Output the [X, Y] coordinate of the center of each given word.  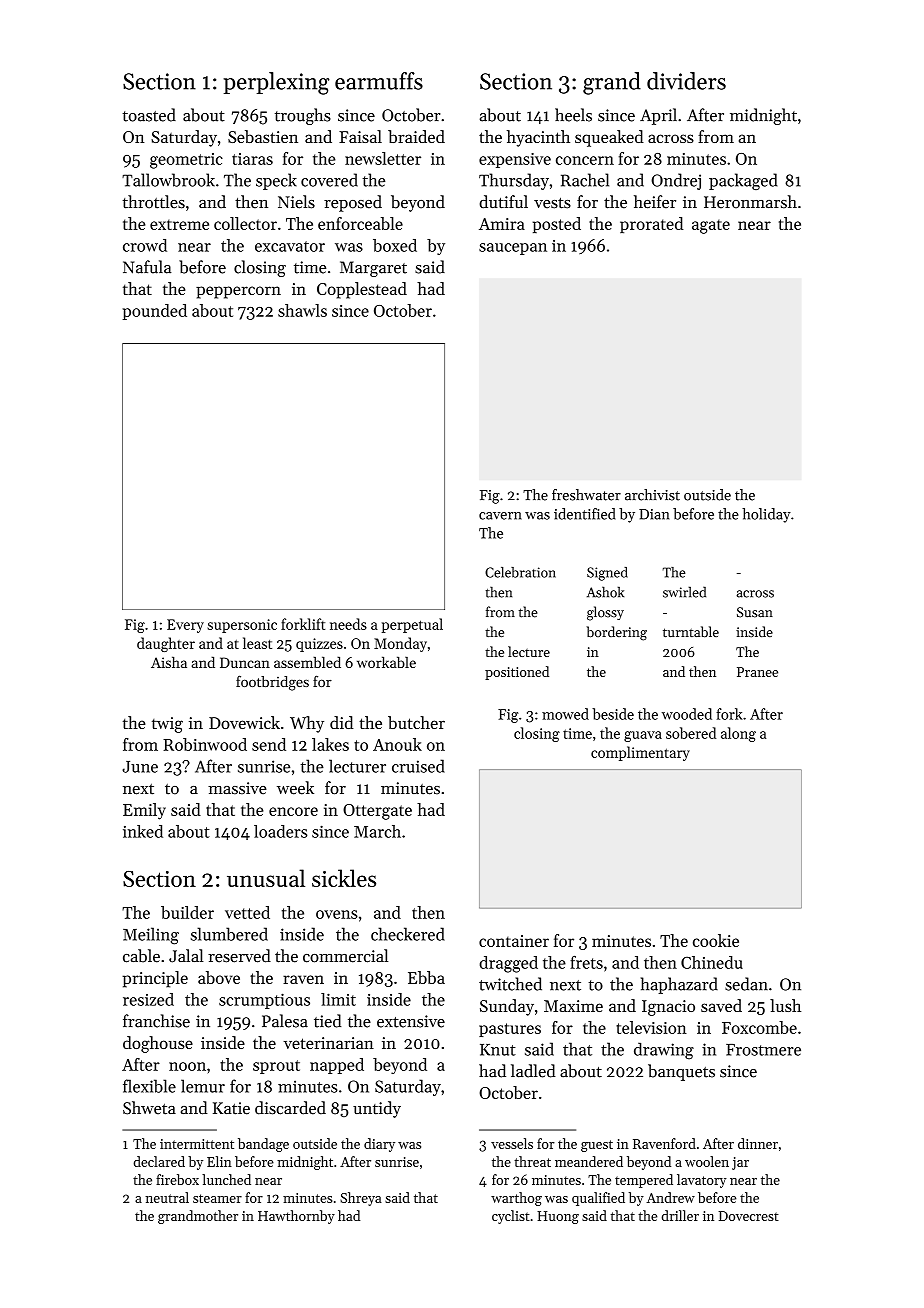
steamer [217, 1198]
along [738, 734]
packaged [743, 181]
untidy [377, 1109]
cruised [418, 766]
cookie [716, 940]
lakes [330, 744]
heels [573, 115]
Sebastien [263, 136]
